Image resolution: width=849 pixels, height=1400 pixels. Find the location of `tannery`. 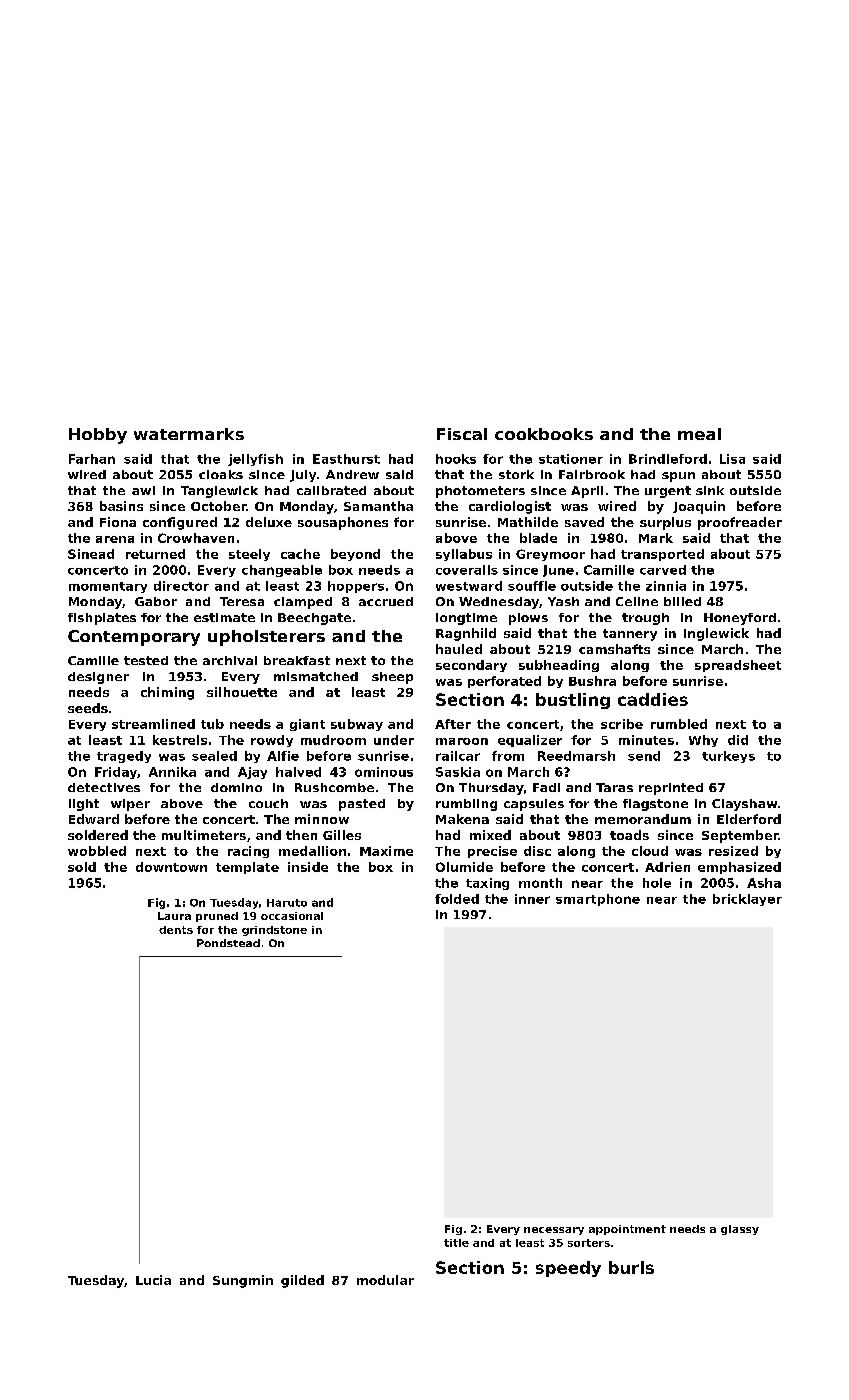

tannery is located at coordinates (630, 635).
